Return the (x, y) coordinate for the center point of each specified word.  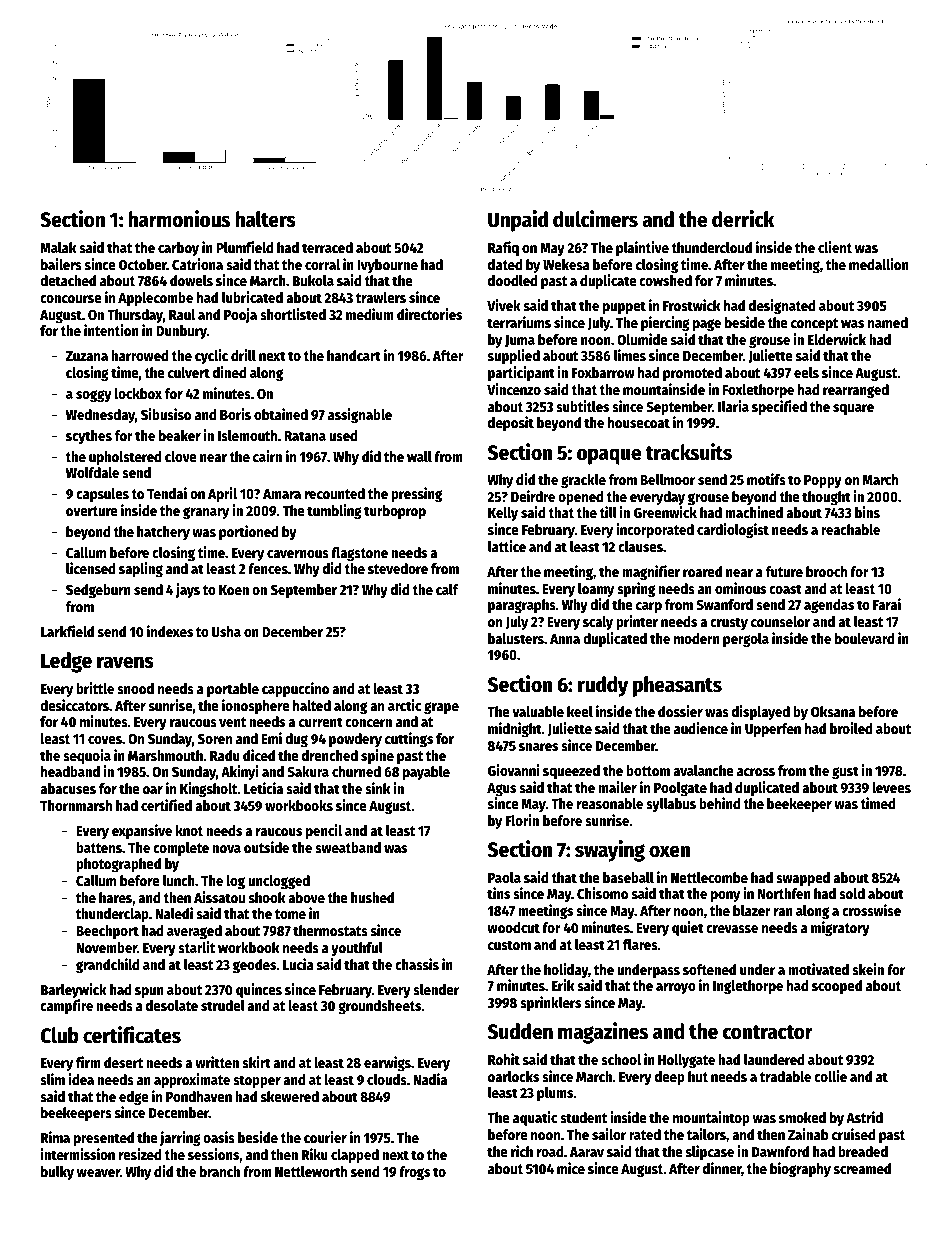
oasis (219, 1137)
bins (867, 512)
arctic (404, 705)
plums (555, 1094)
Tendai (167, 493)
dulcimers (595, 219)
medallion (879, 264)
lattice (507, 546)
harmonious (179, 219)
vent (232, 722)
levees (891, 787)
